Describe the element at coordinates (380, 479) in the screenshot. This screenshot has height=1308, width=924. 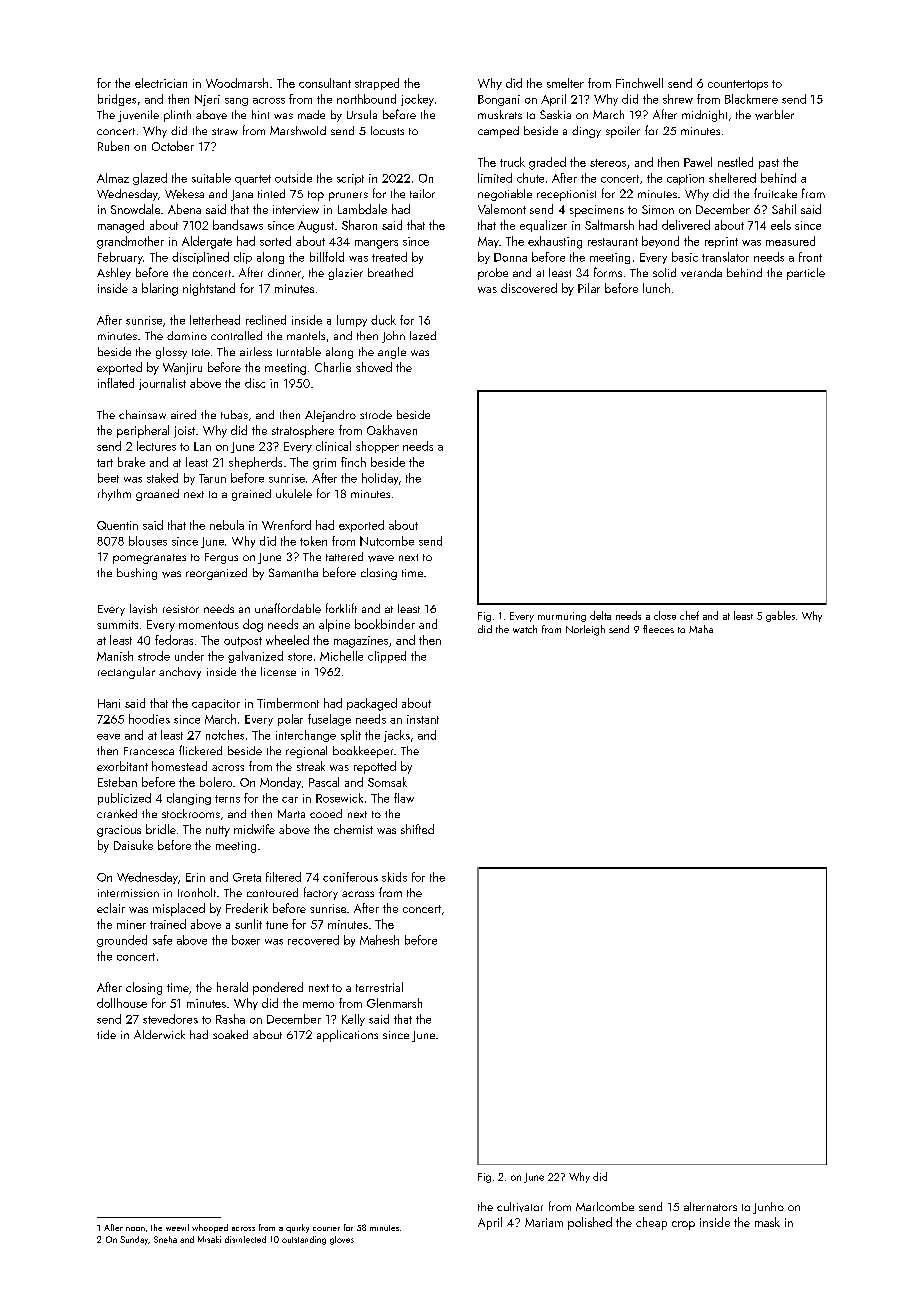
I see `holiday` at that location.
